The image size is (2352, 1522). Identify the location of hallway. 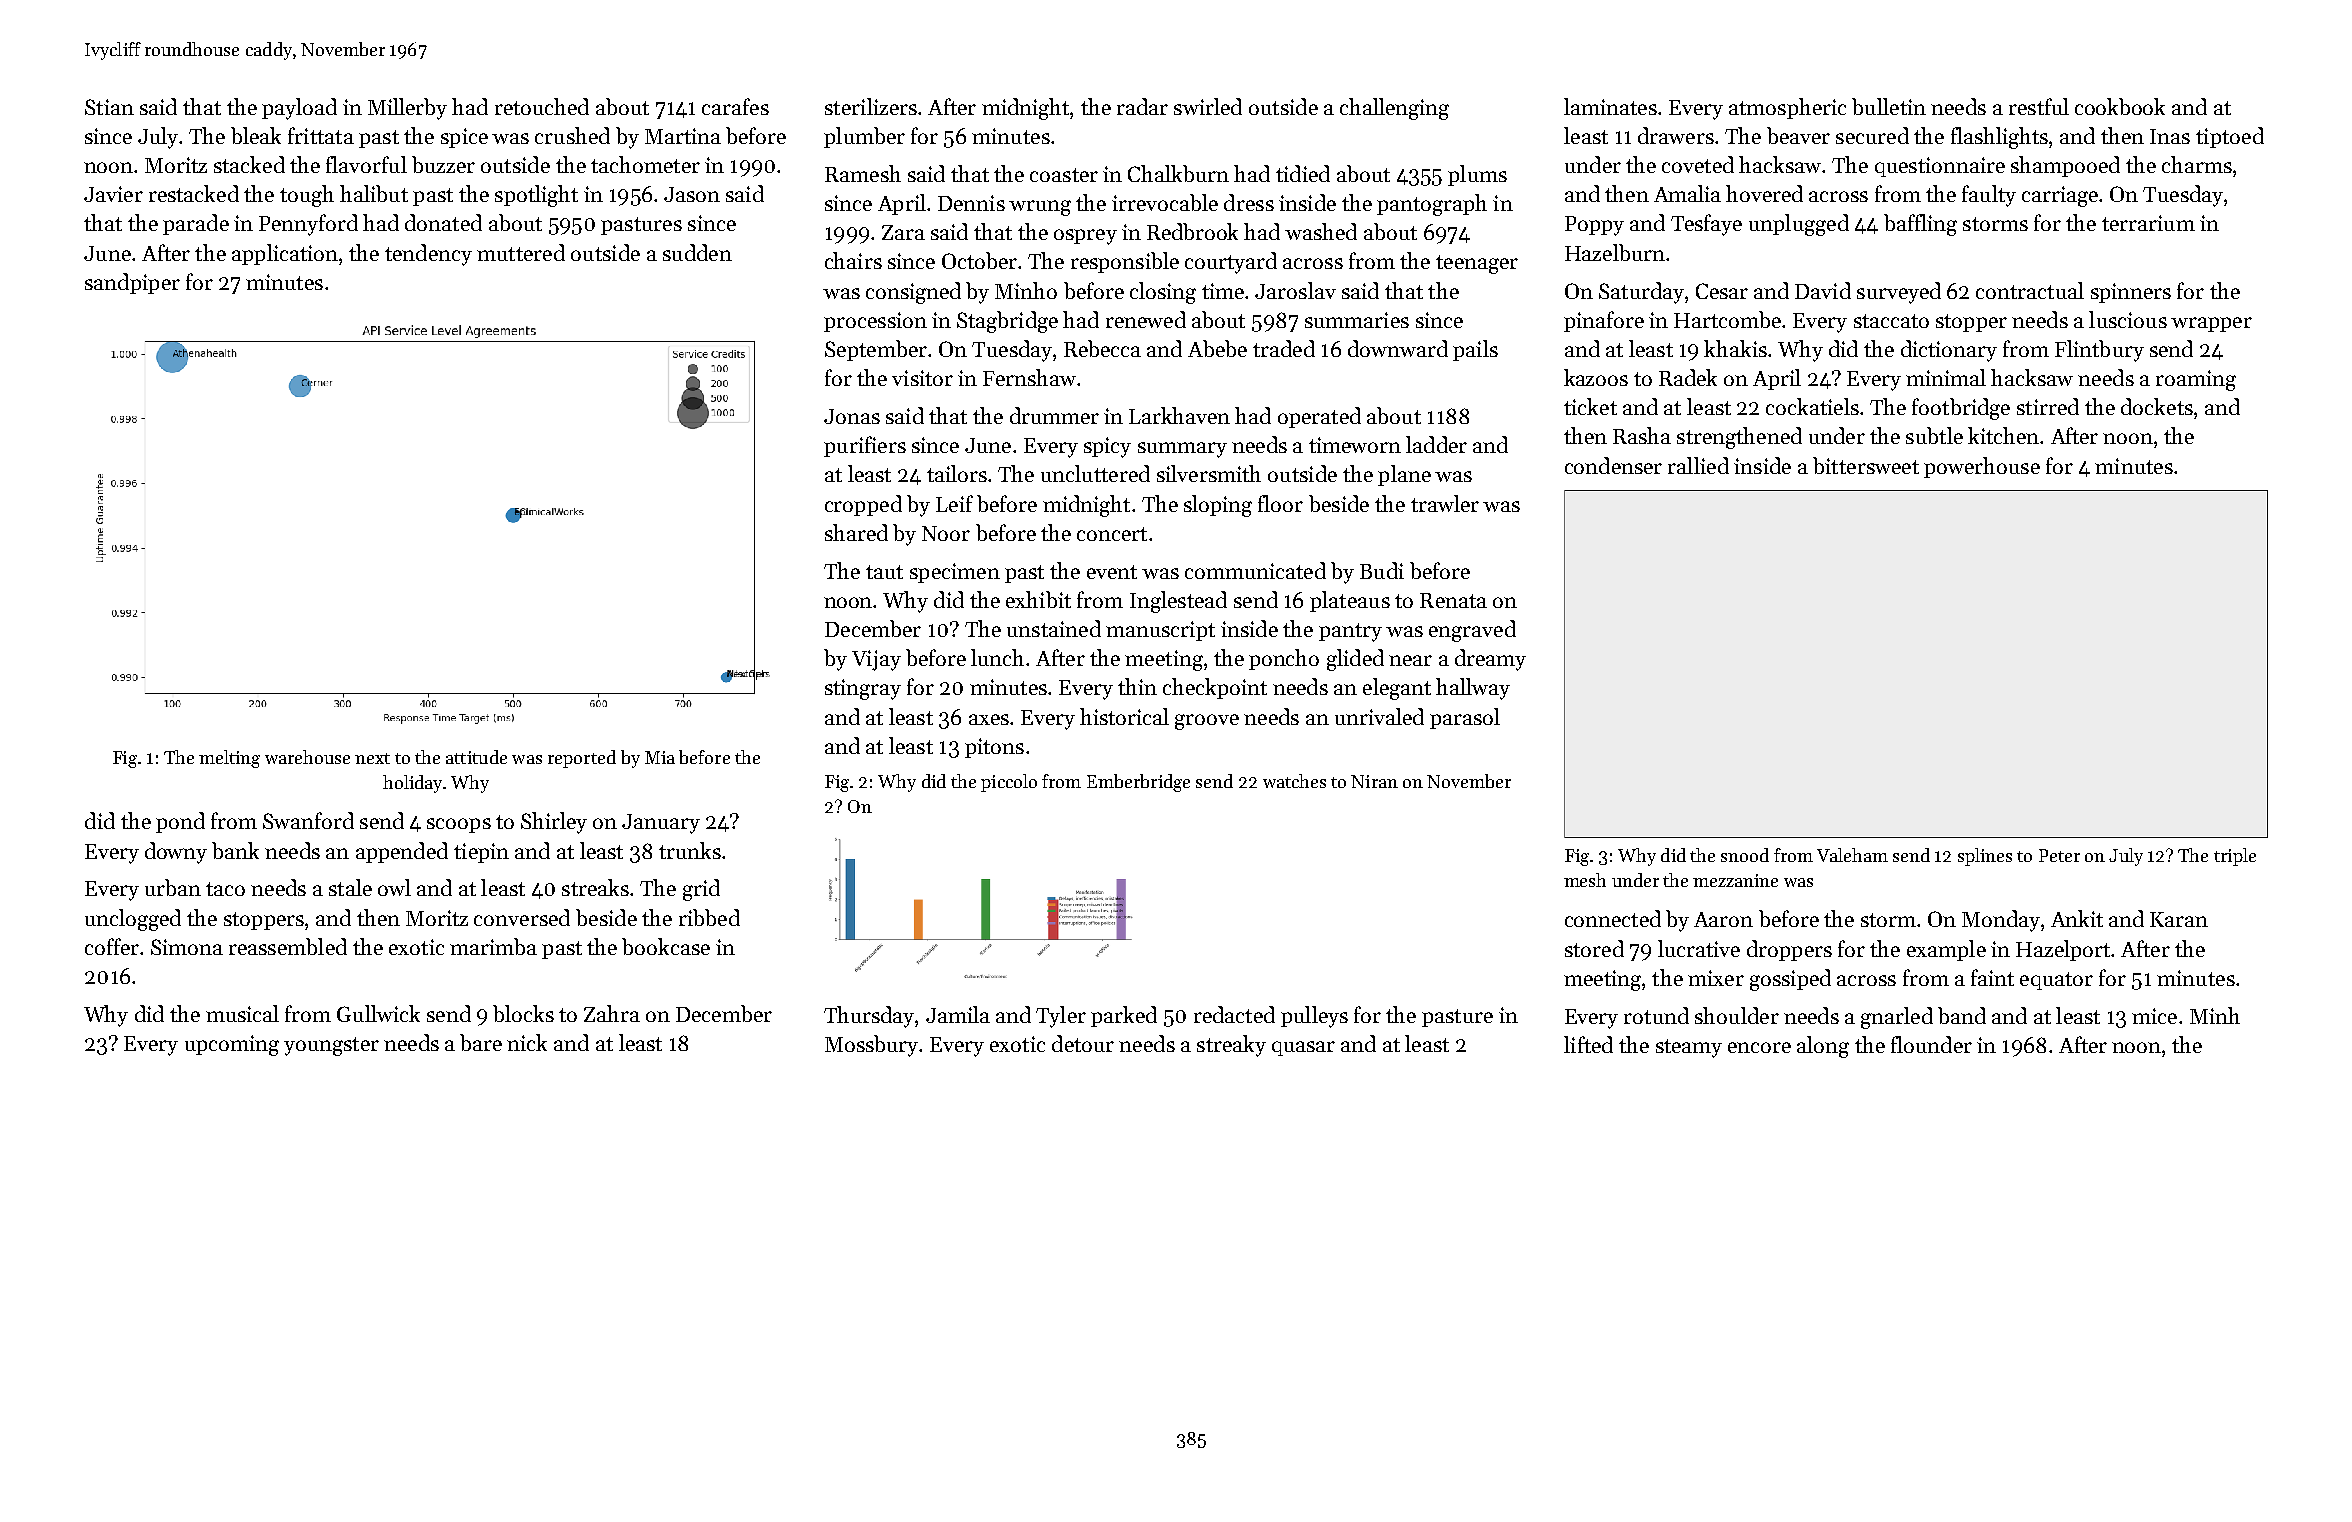
(1473, 689).
